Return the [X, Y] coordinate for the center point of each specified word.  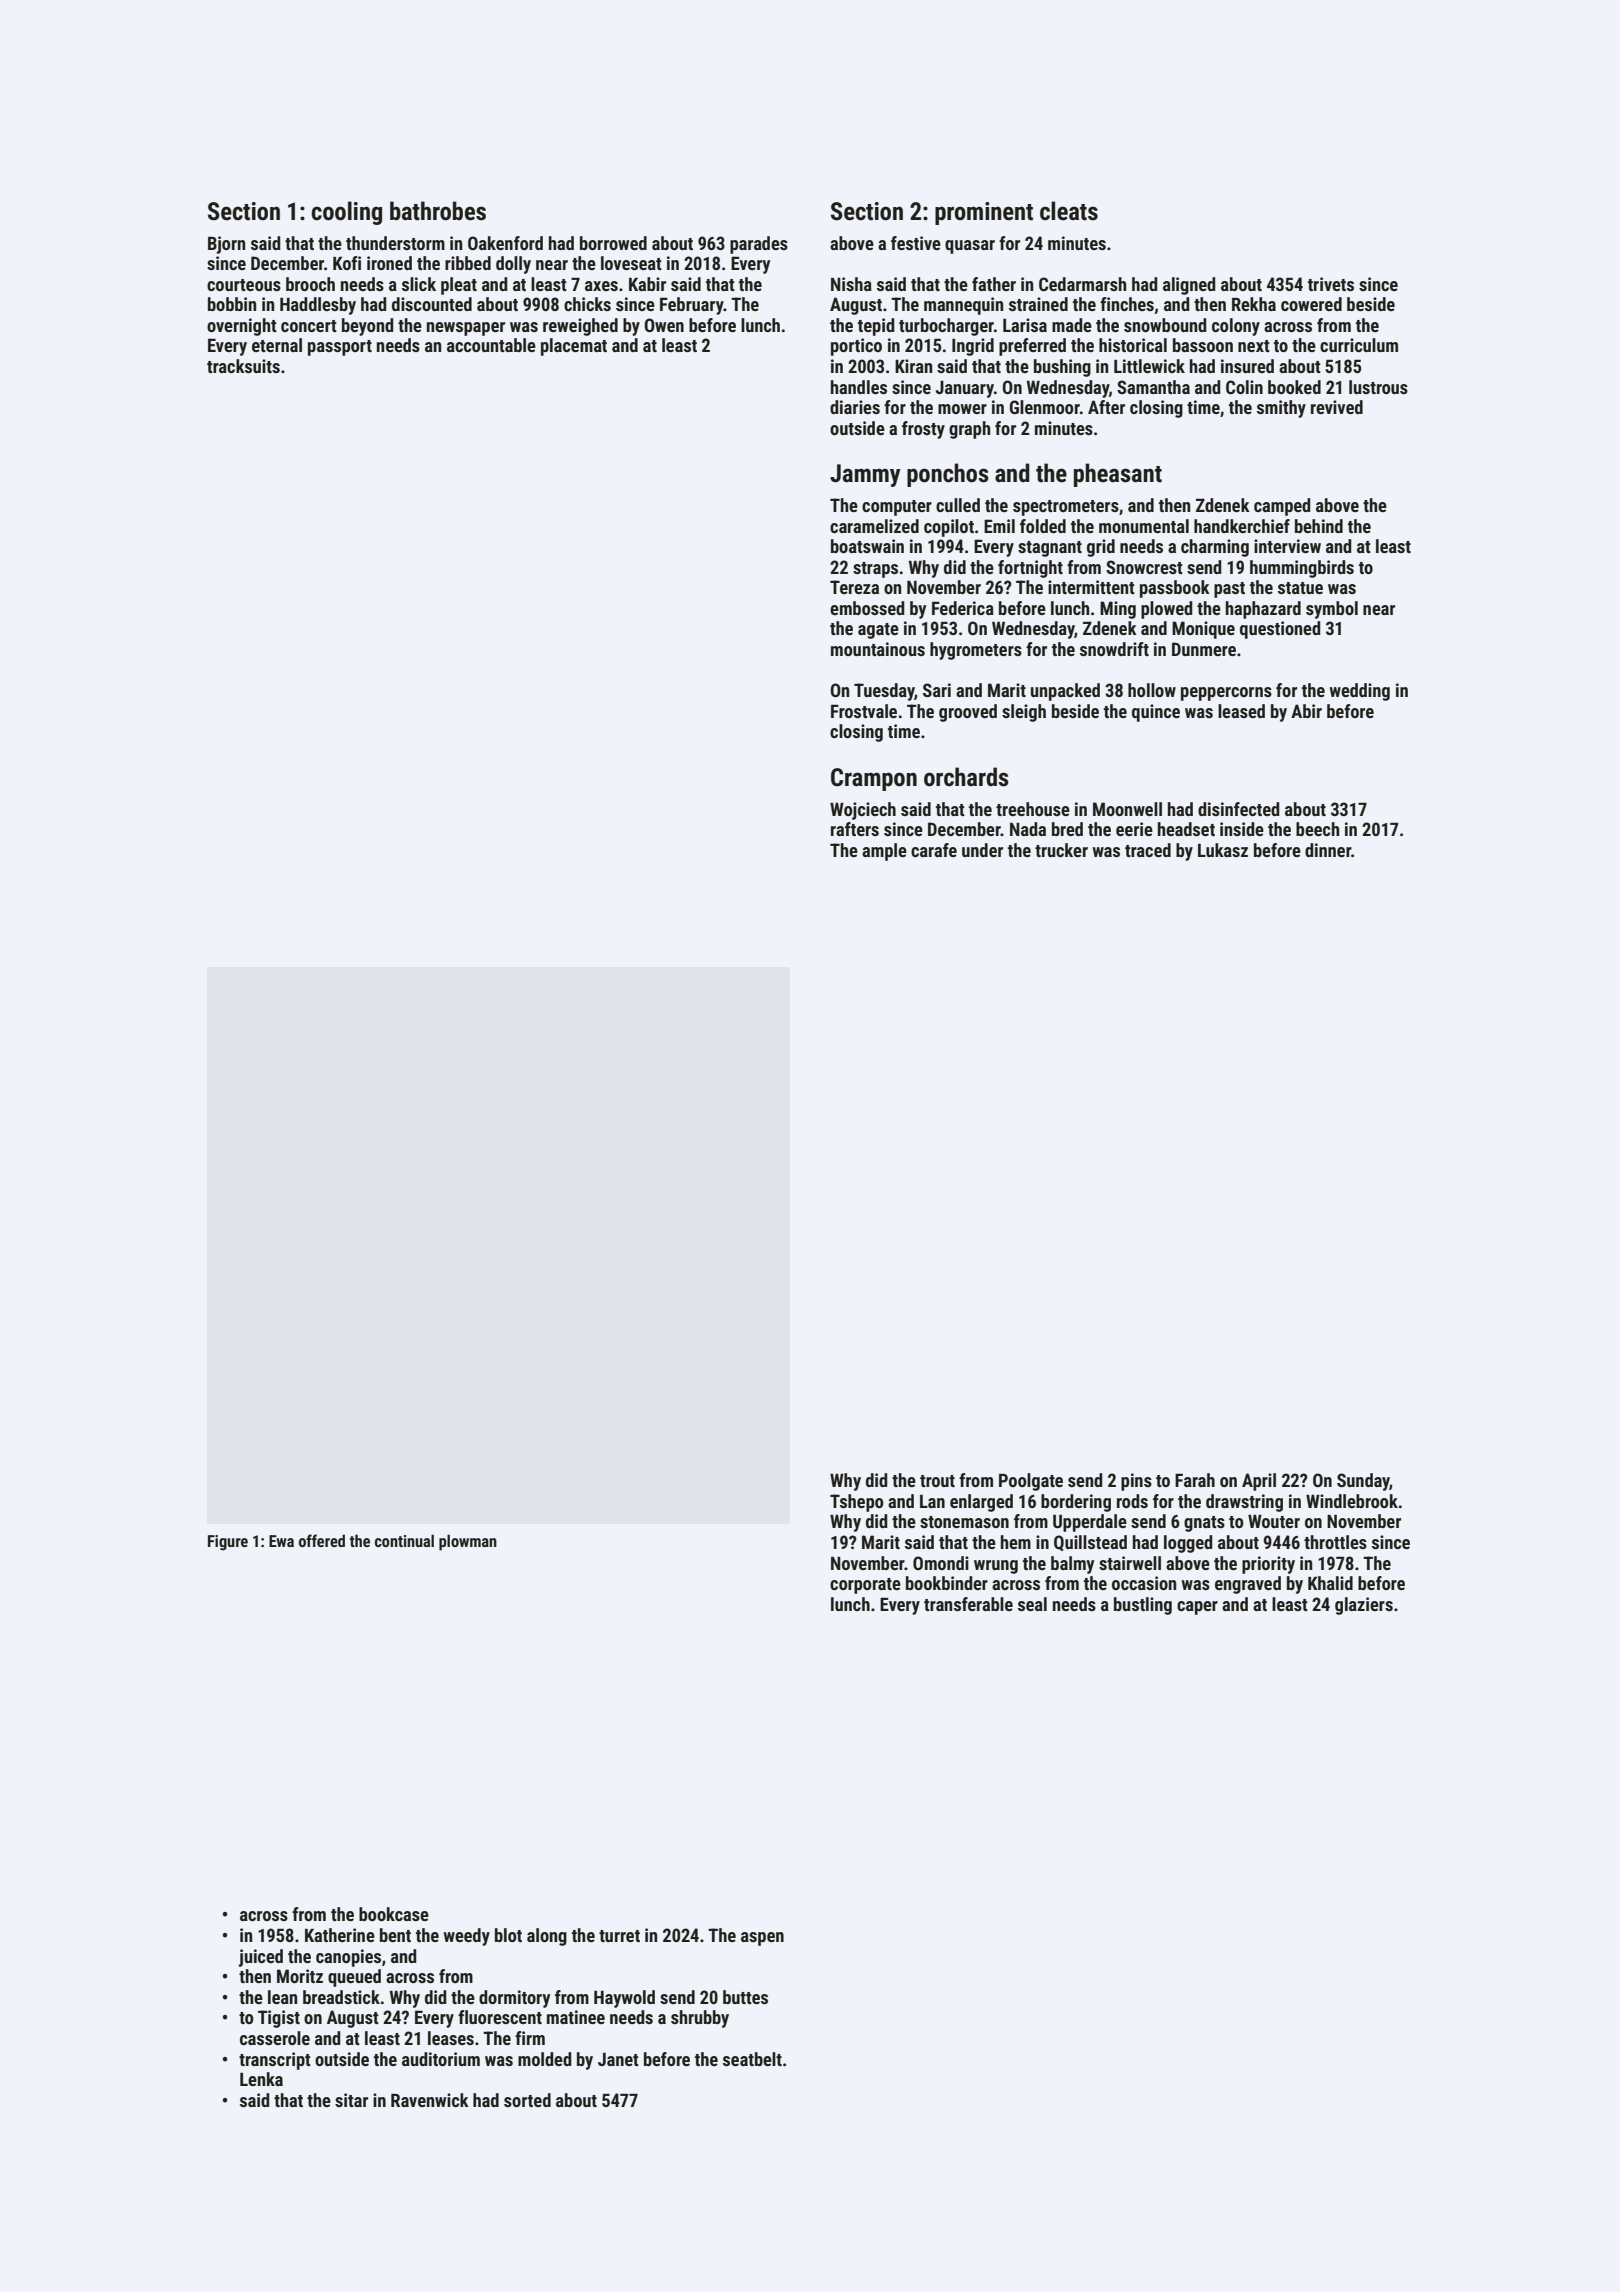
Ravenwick [430, 2100]
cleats [1069, 211]
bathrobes [438, 211]
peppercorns [1226, 694]
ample [884, 852]
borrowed [613, 243]
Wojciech [863, 811]
